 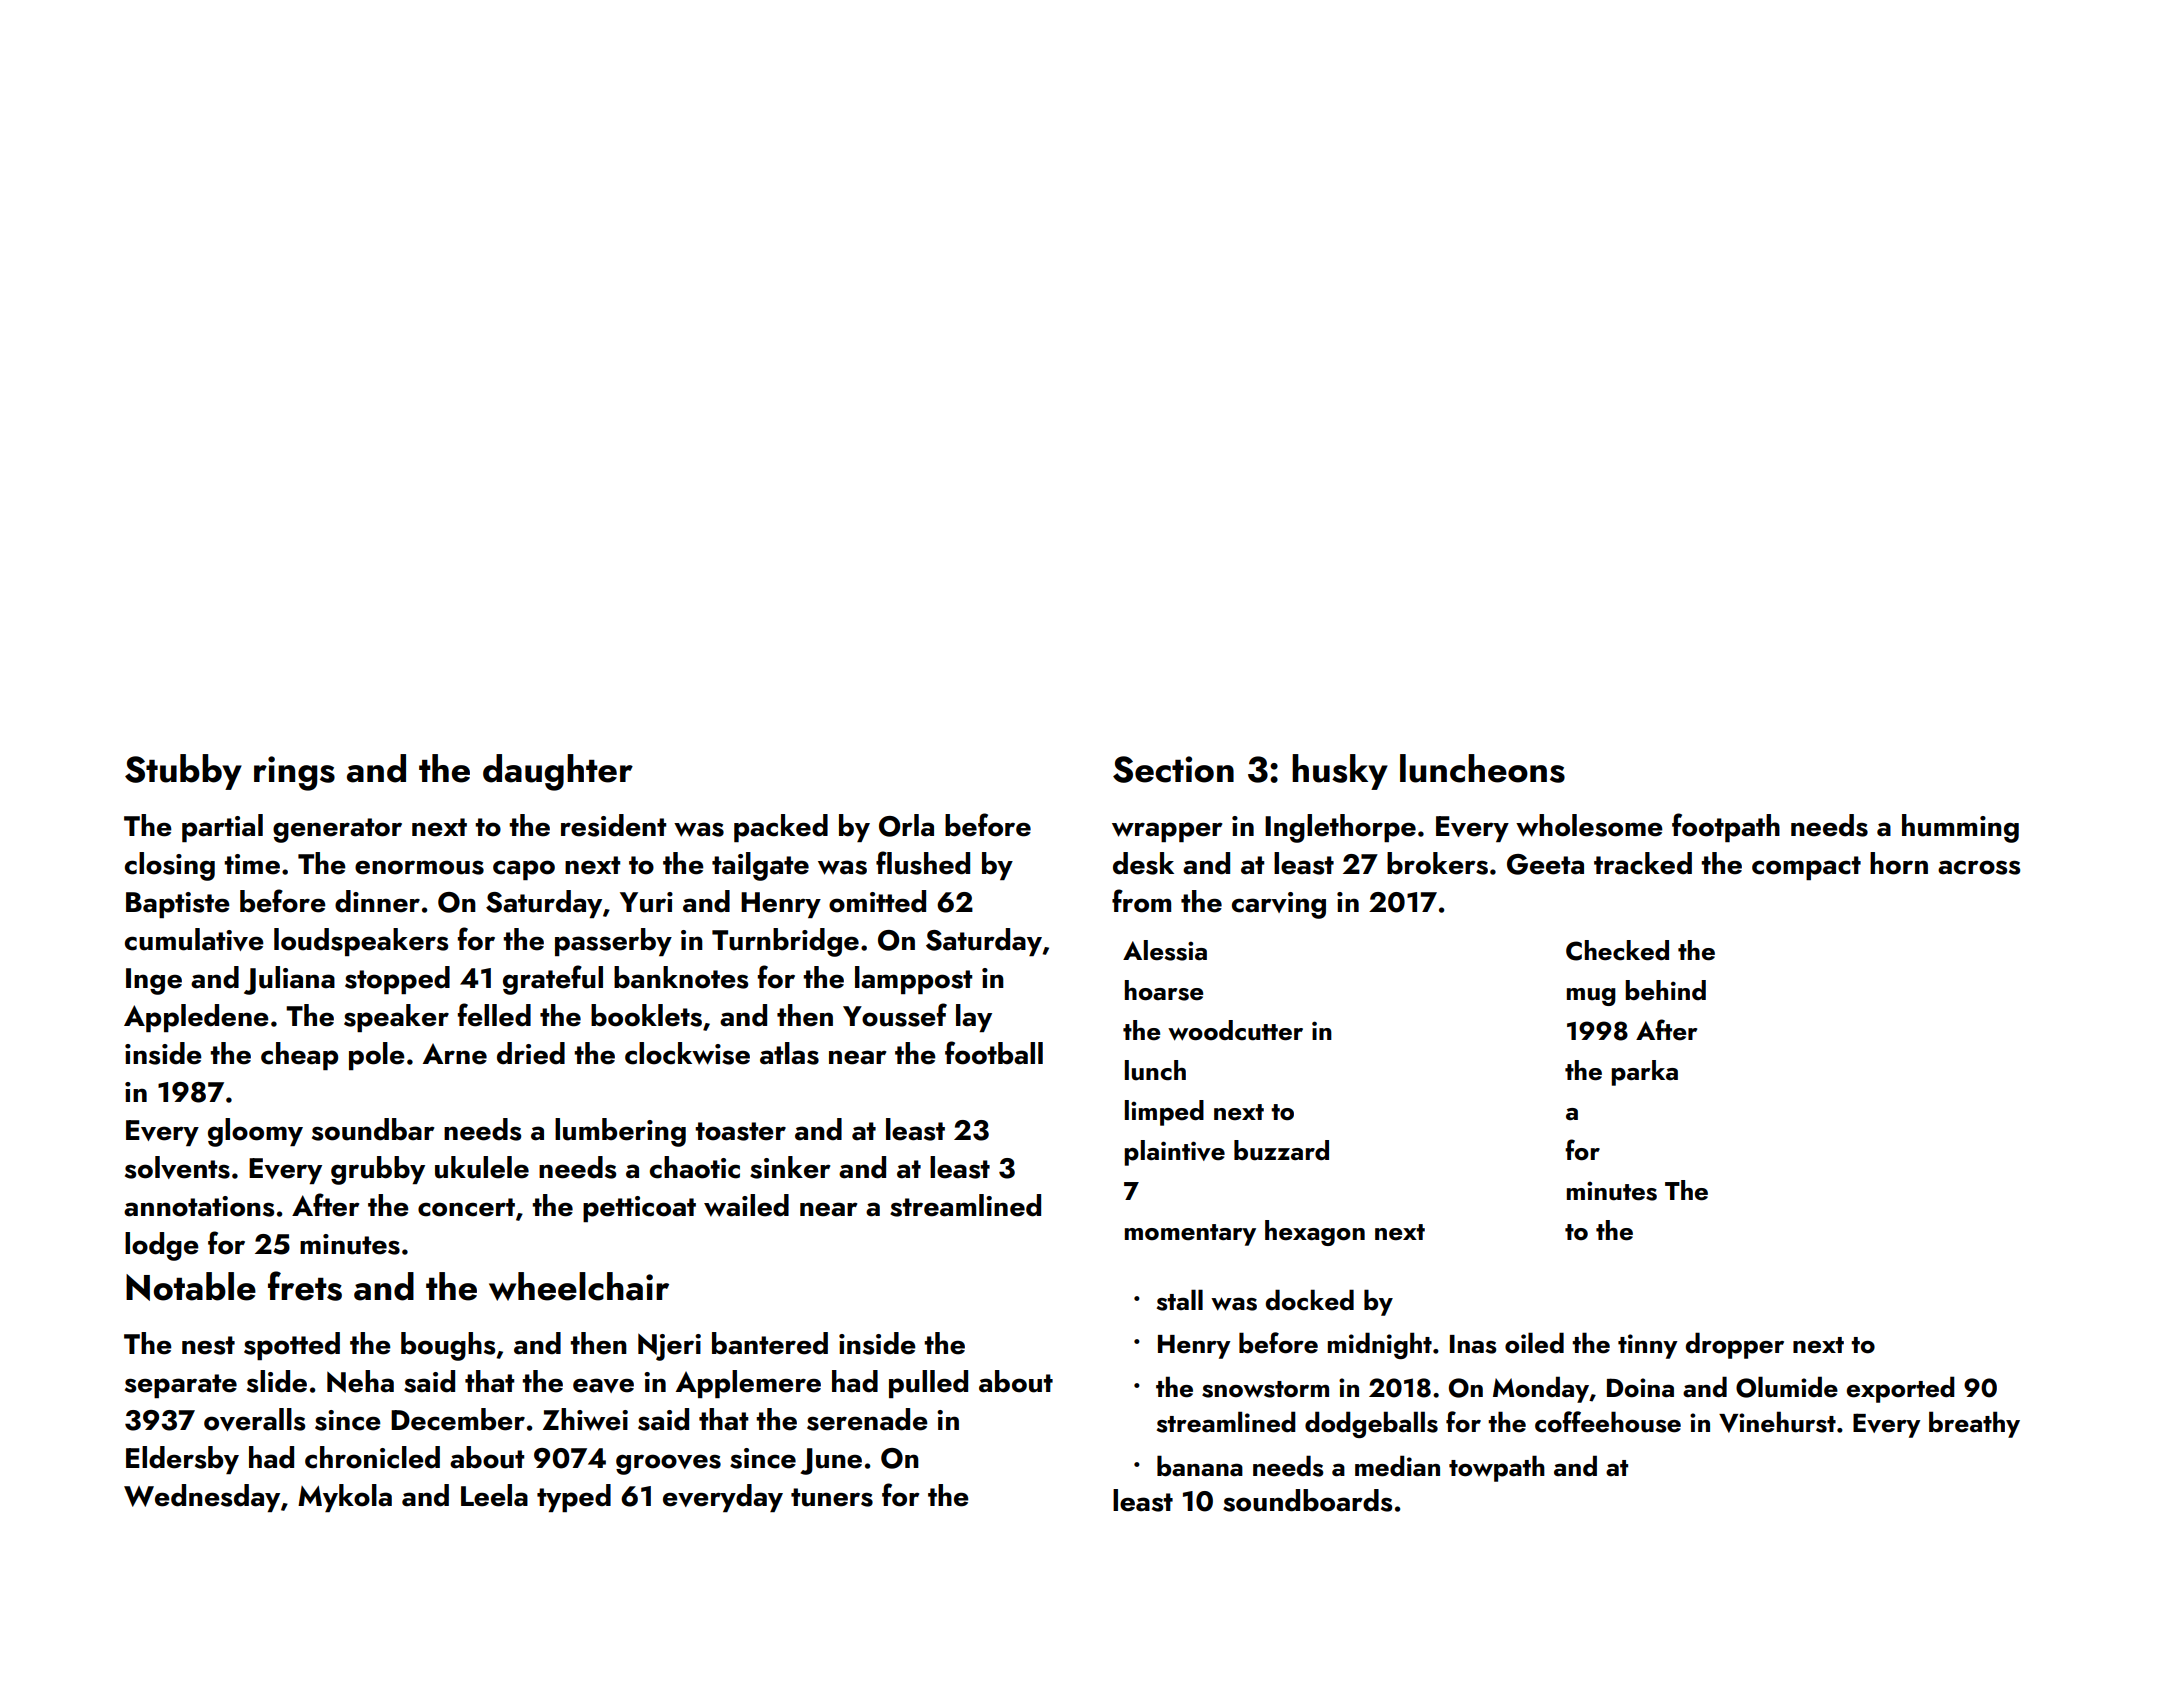 What do you see at coordinates (345, 1498) in the screenshot?
I see `Mykola` at bounding box center [345, 1498].
